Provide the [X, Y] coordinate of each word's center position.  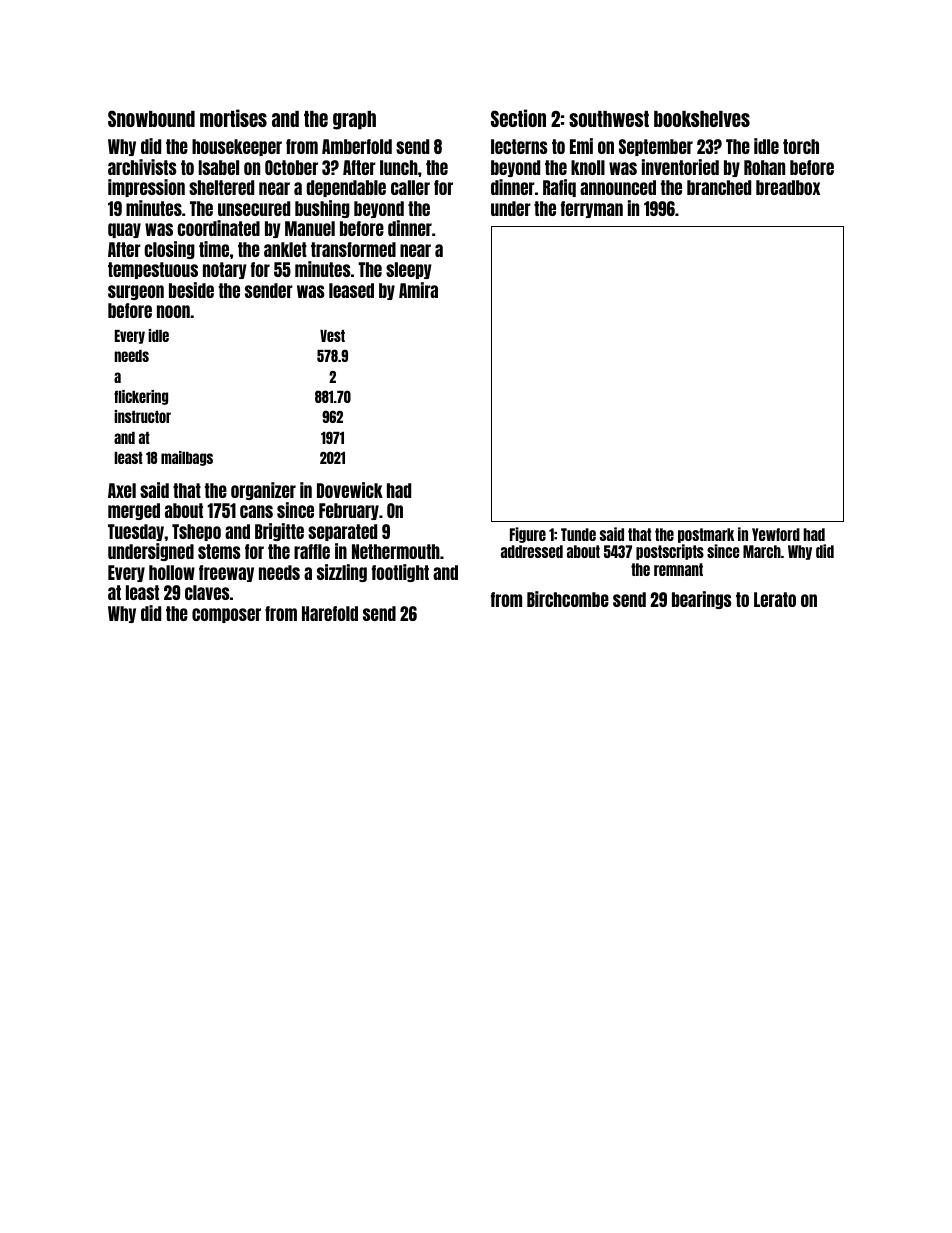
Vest [332, 336]
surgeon [136, 292]
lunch [399, 167]
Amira [418, 290]
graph [354, 120]
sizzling [342, 573]
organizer [263, 491]
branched [719, 187]
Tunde [578, 534]
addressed [532, 551]
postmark [706, 535]
